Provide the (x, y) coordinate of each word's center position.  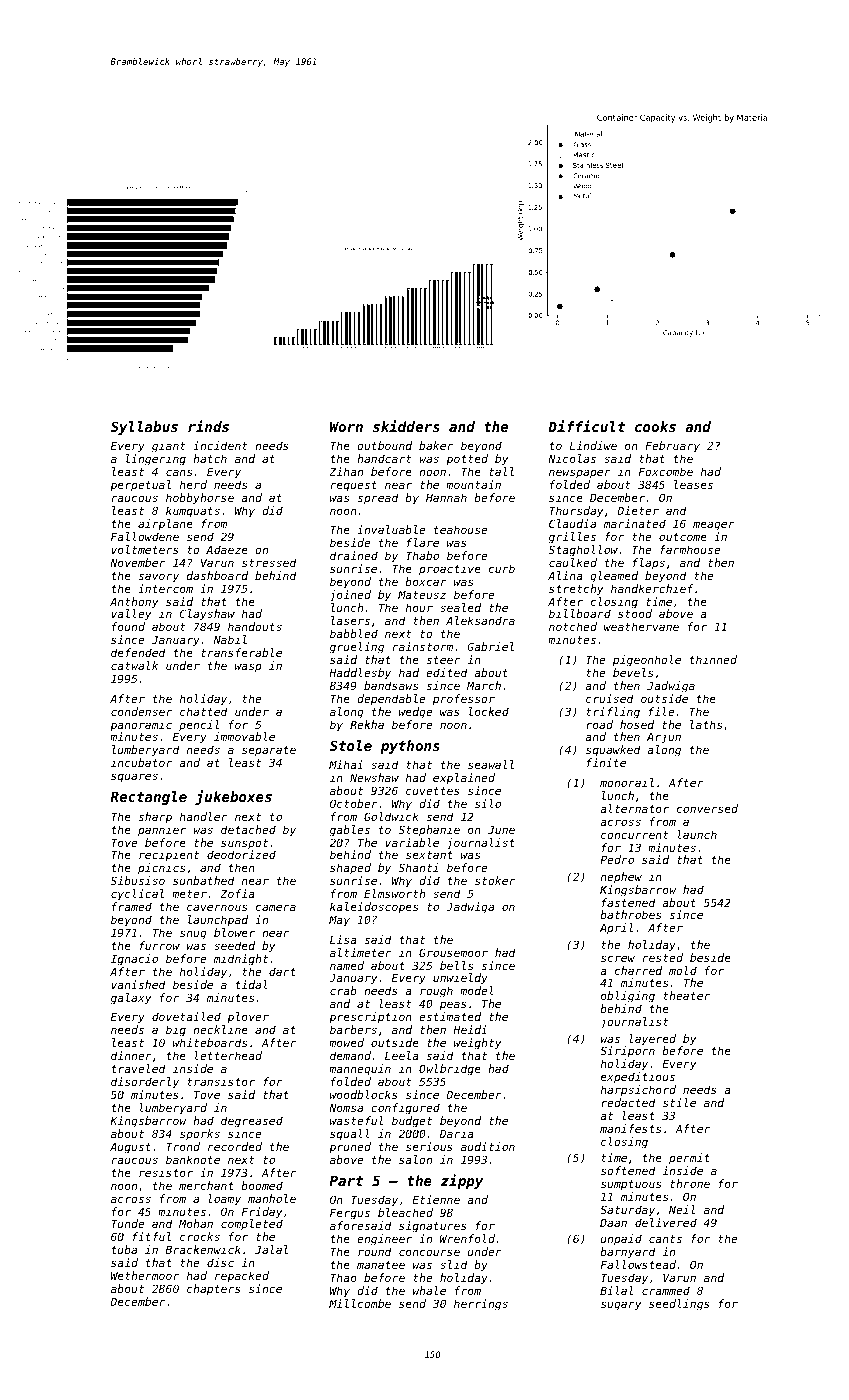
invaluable (391, 529)
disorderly (145, 1083)
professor (464, 700)
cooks (655, 426)
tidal (252, 984)
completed (252, 1225)
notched (573, 626)
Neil (682, 1209)
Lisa (343, 939)
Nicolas (572, 458)
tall (501, 471)
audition (488, 1146)
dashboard (217, 575)
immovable (244, 736)
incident (220, 445)
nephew (621, 878)
